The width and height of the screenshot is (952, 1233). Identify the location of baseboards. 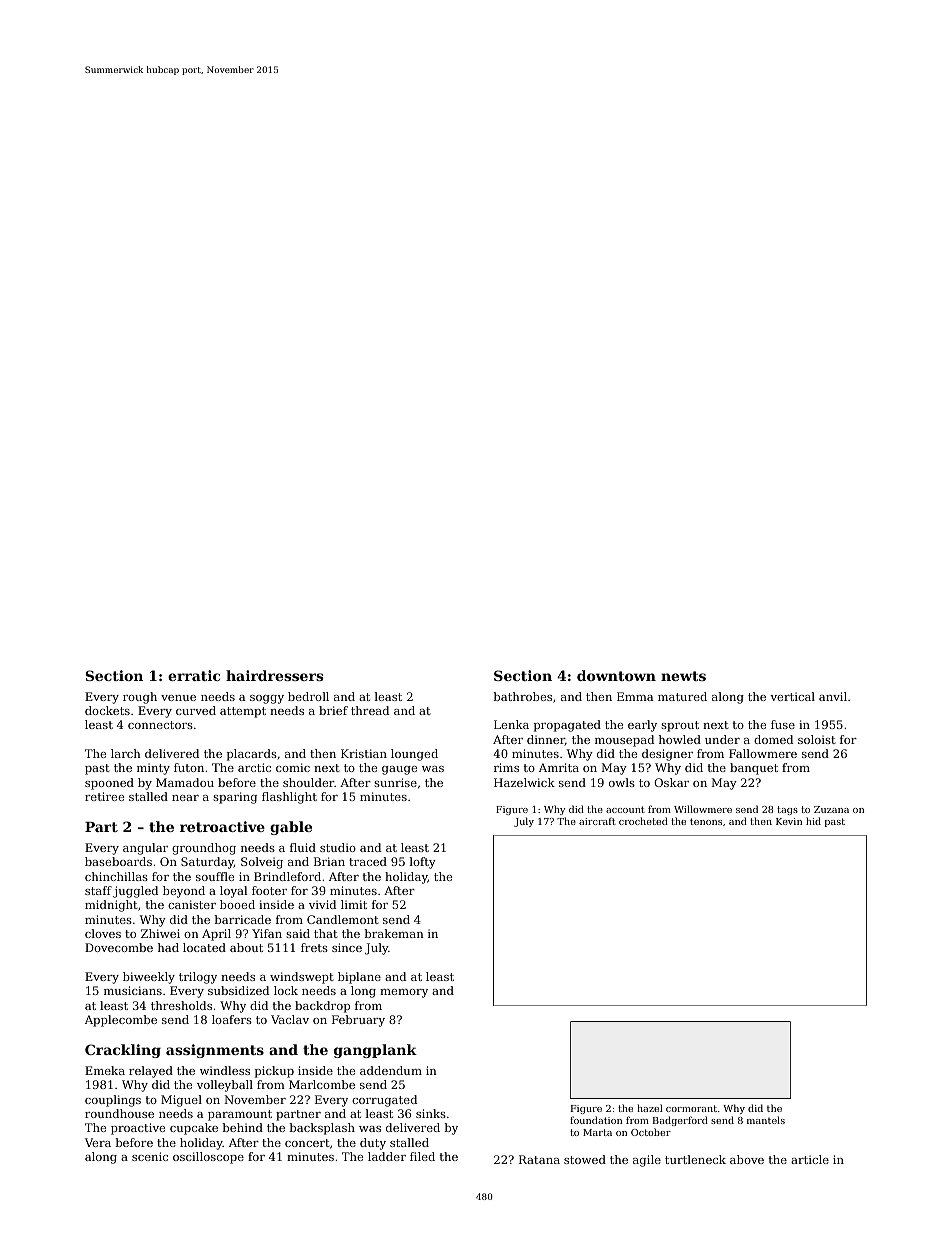
(118, 861).
